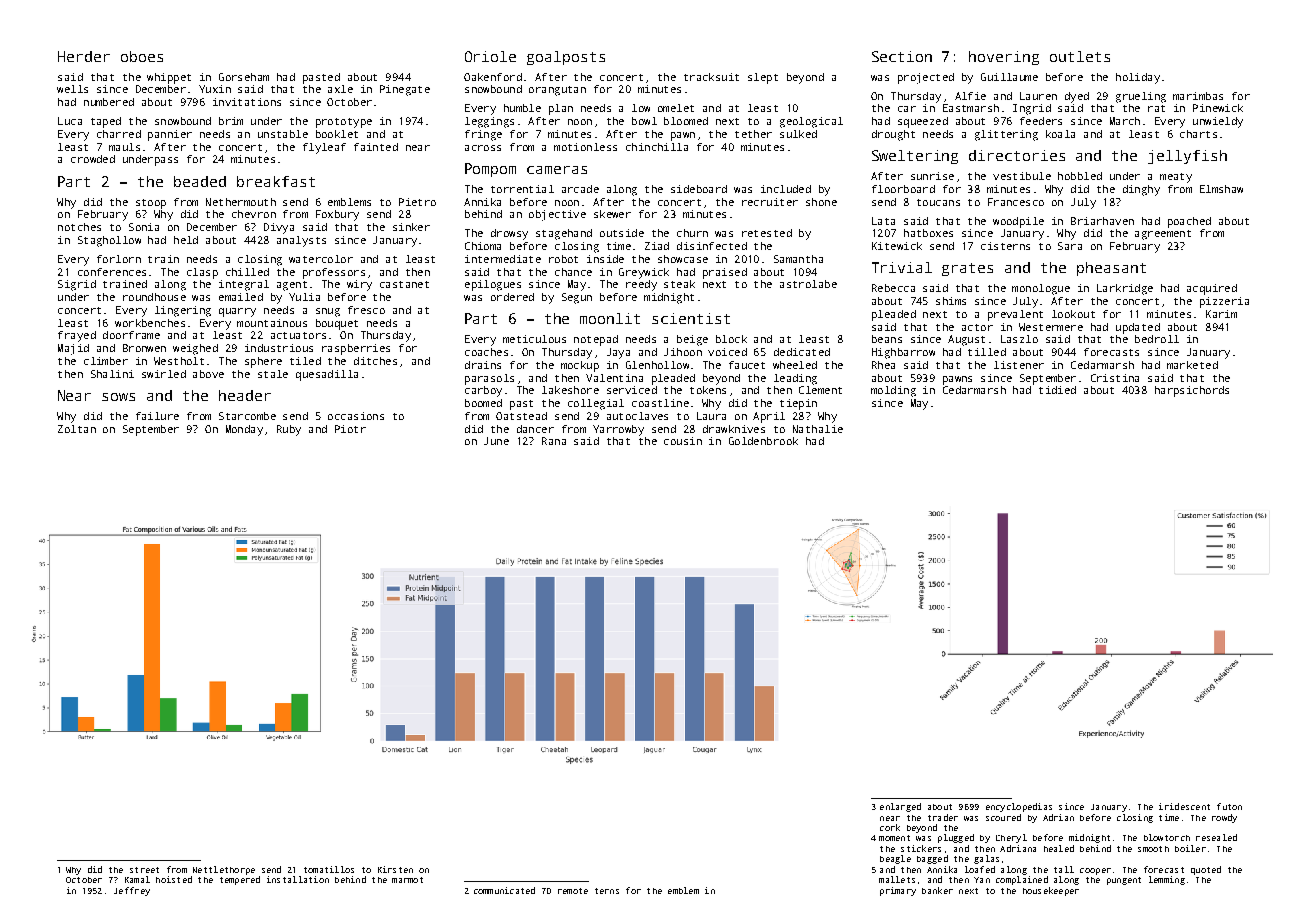 The height and width of the screenshot is (924, 1308). Describe the element at coordinates (915, 157) in the screenshot. I see `Sweltering` at that location.
